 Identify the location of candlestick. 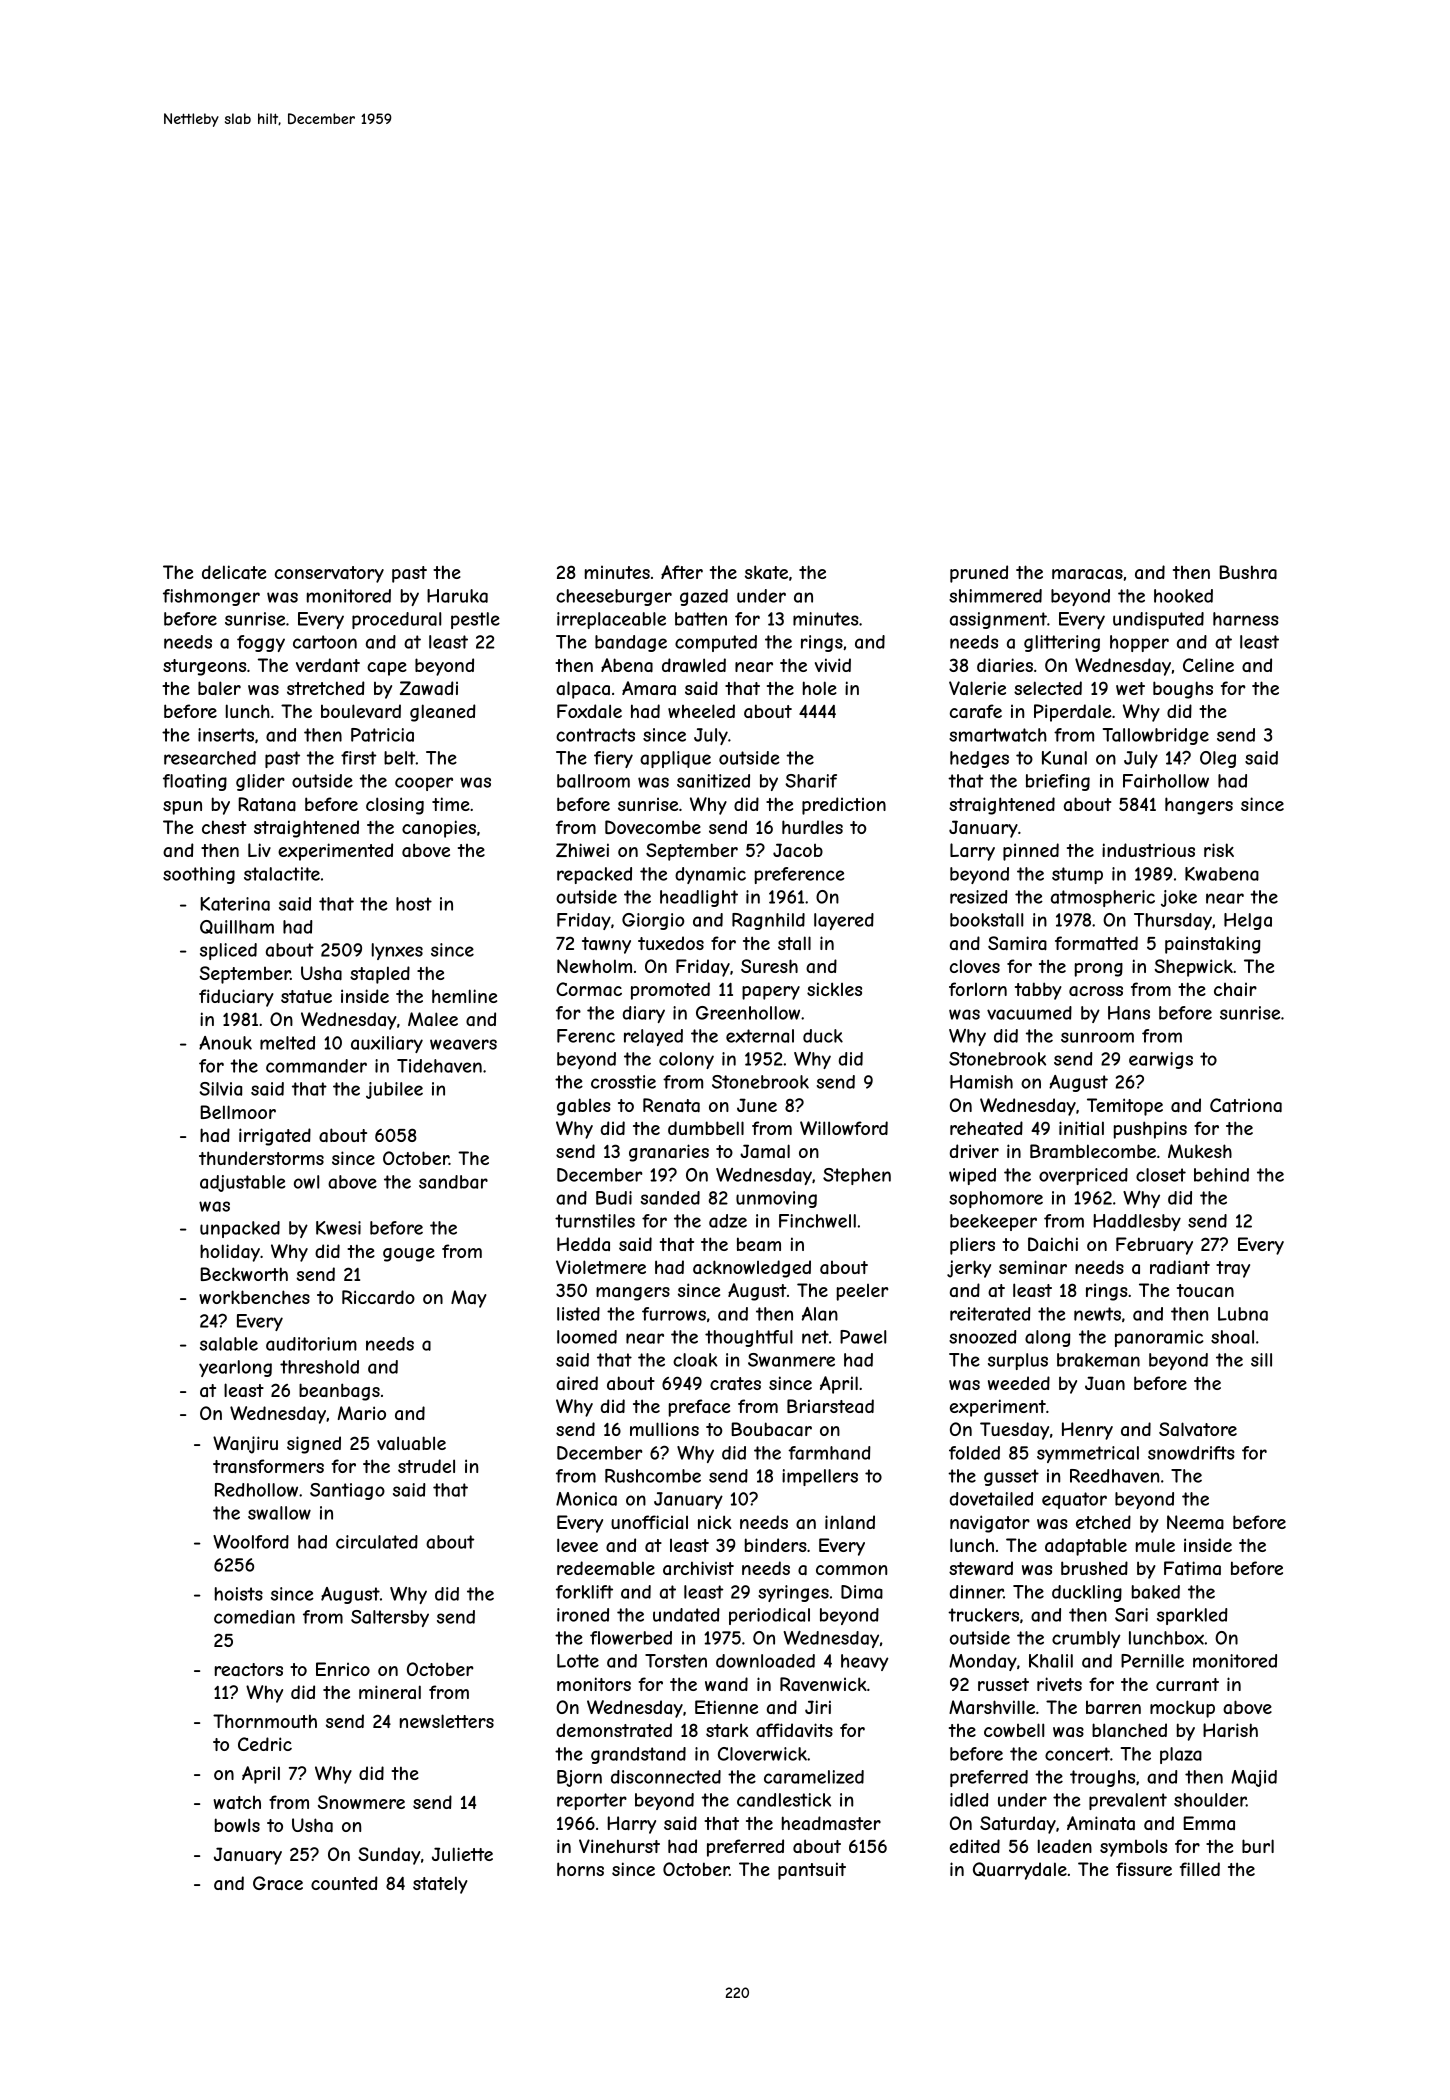
(784, 1800).
